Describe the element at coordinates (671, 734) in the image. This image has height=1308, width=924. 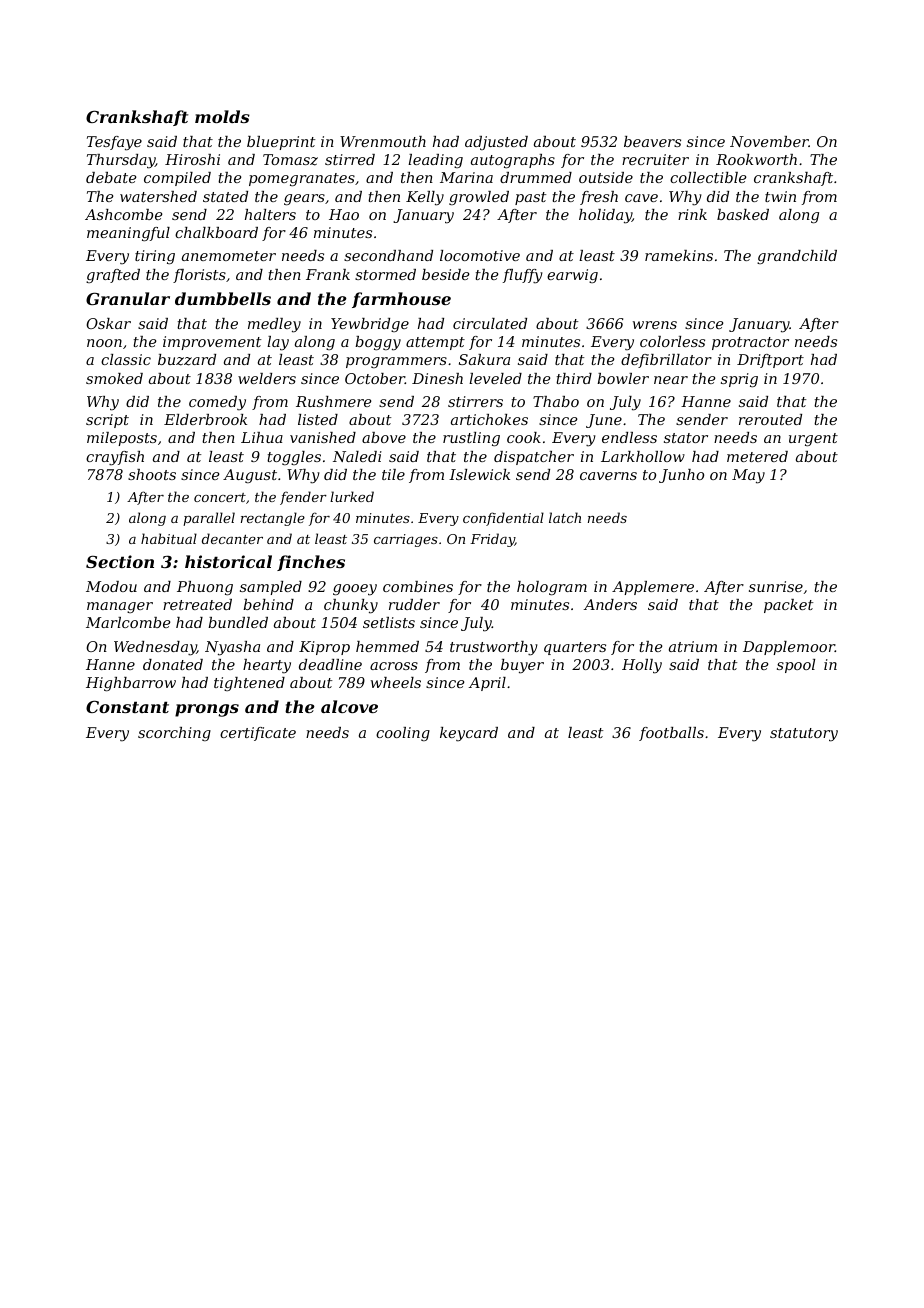
I see `footballs` at that location.
